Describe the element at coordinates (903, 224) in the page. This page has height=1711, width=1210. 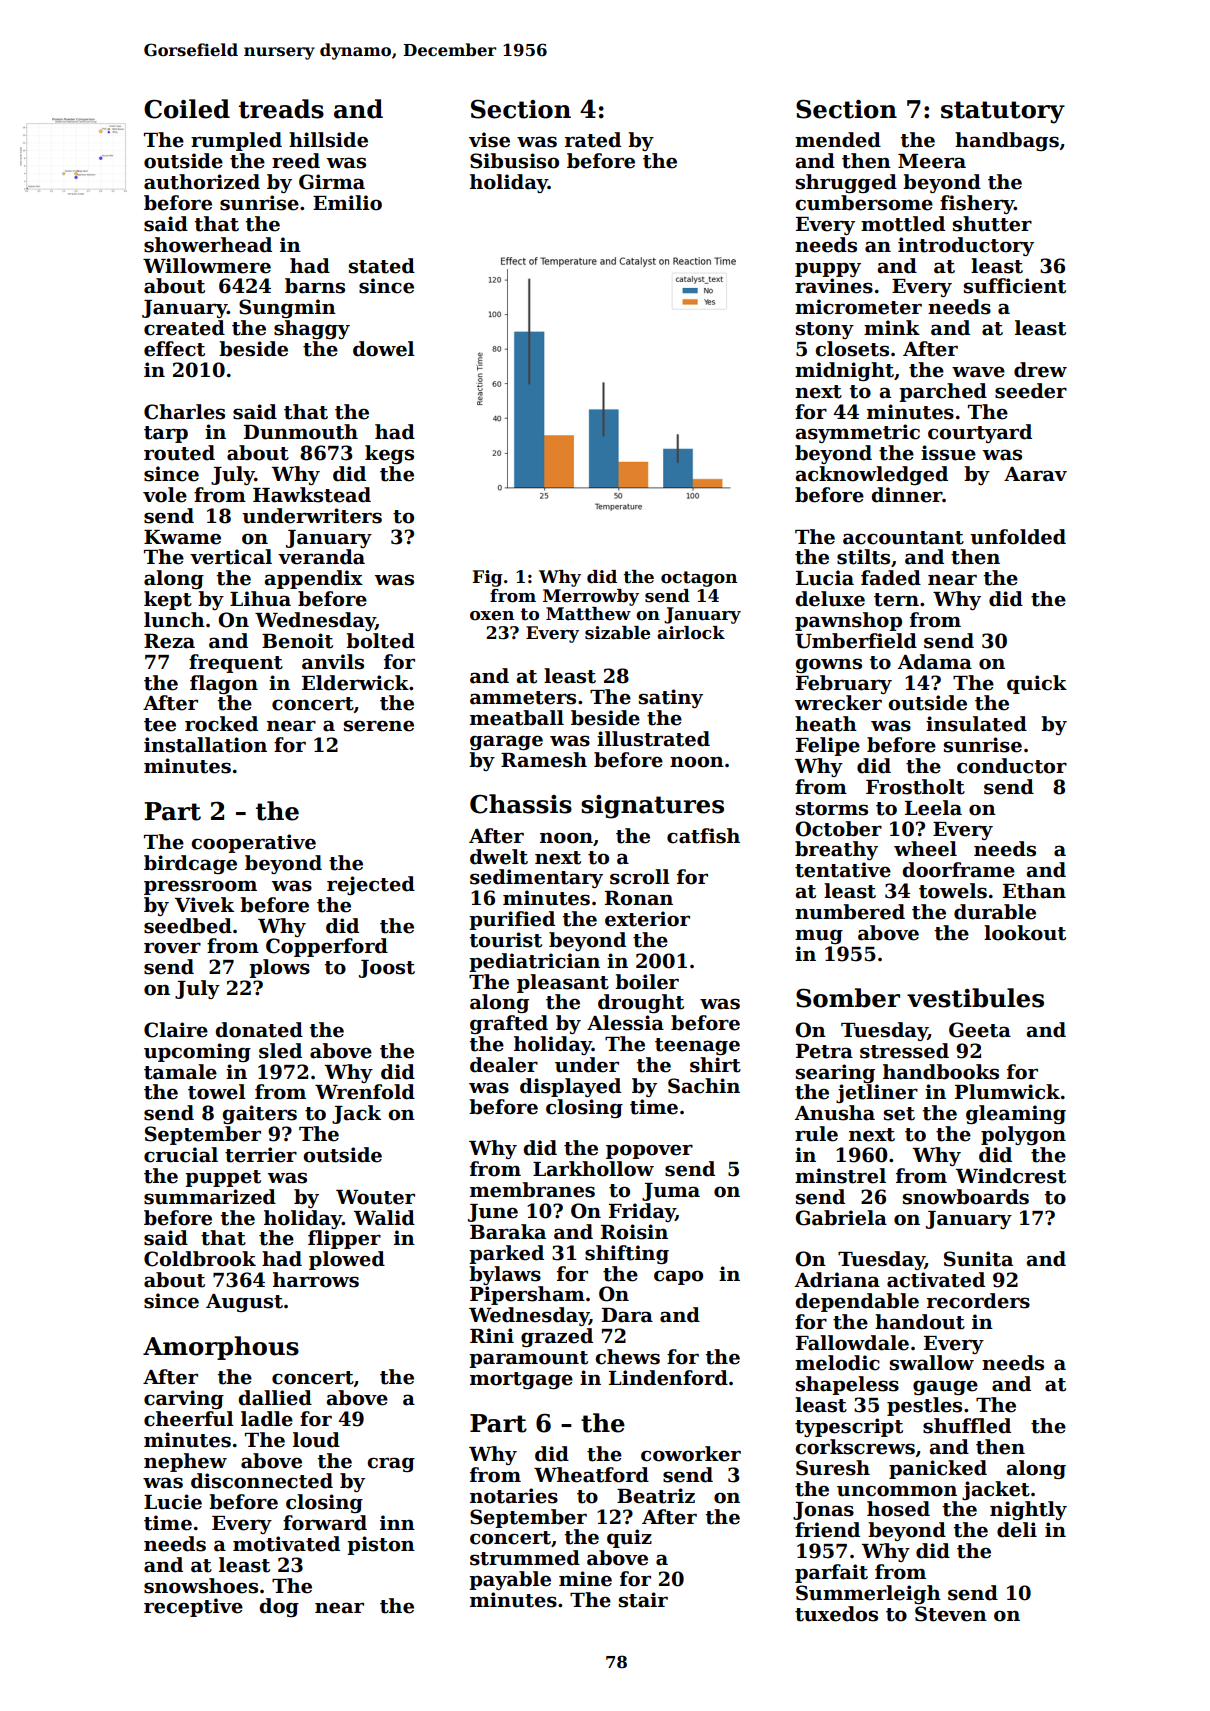
I see `mottled` at that location.
